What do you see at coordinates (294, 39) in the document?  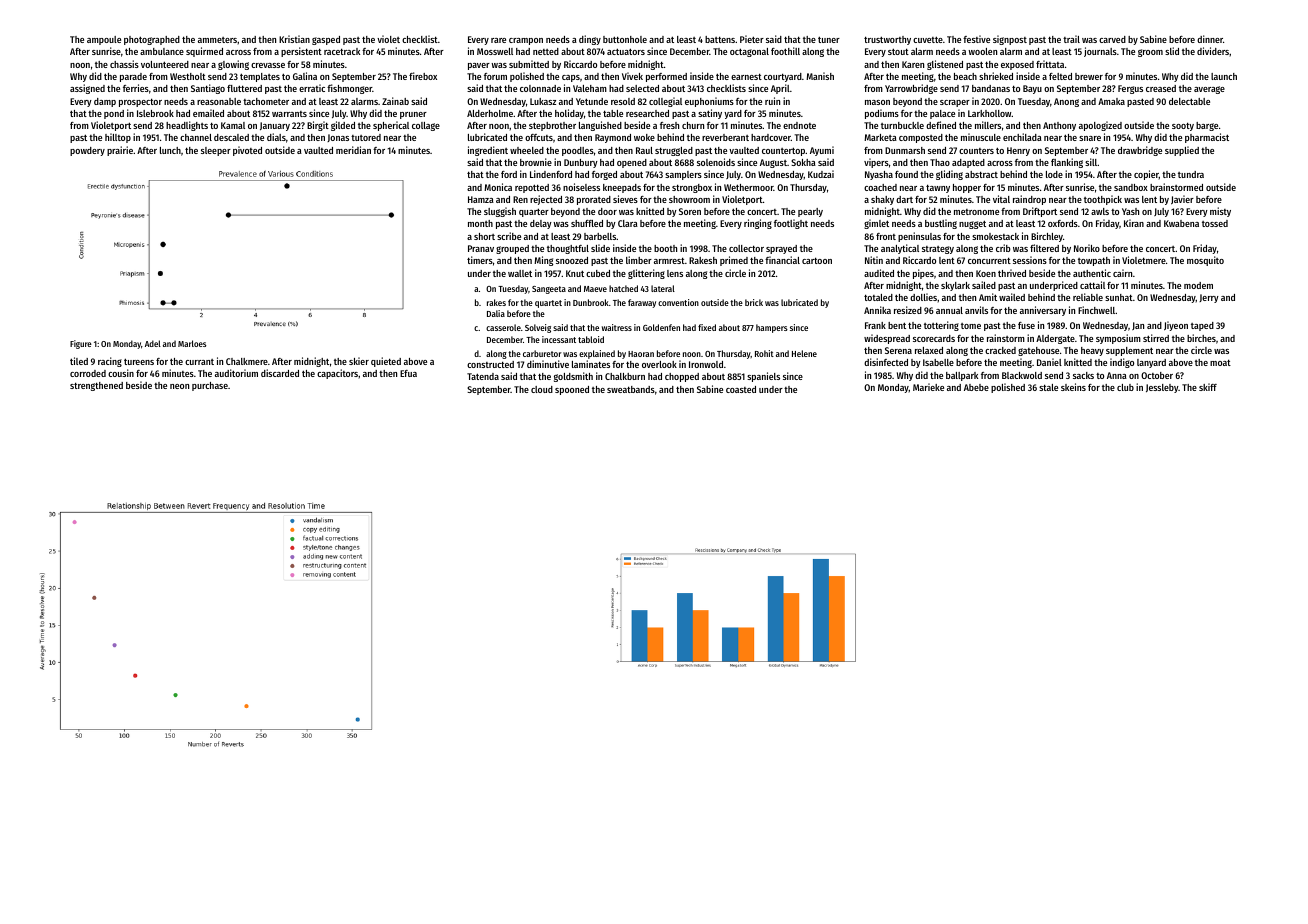 I see `Kristian` at bounding box center [294, 39].
